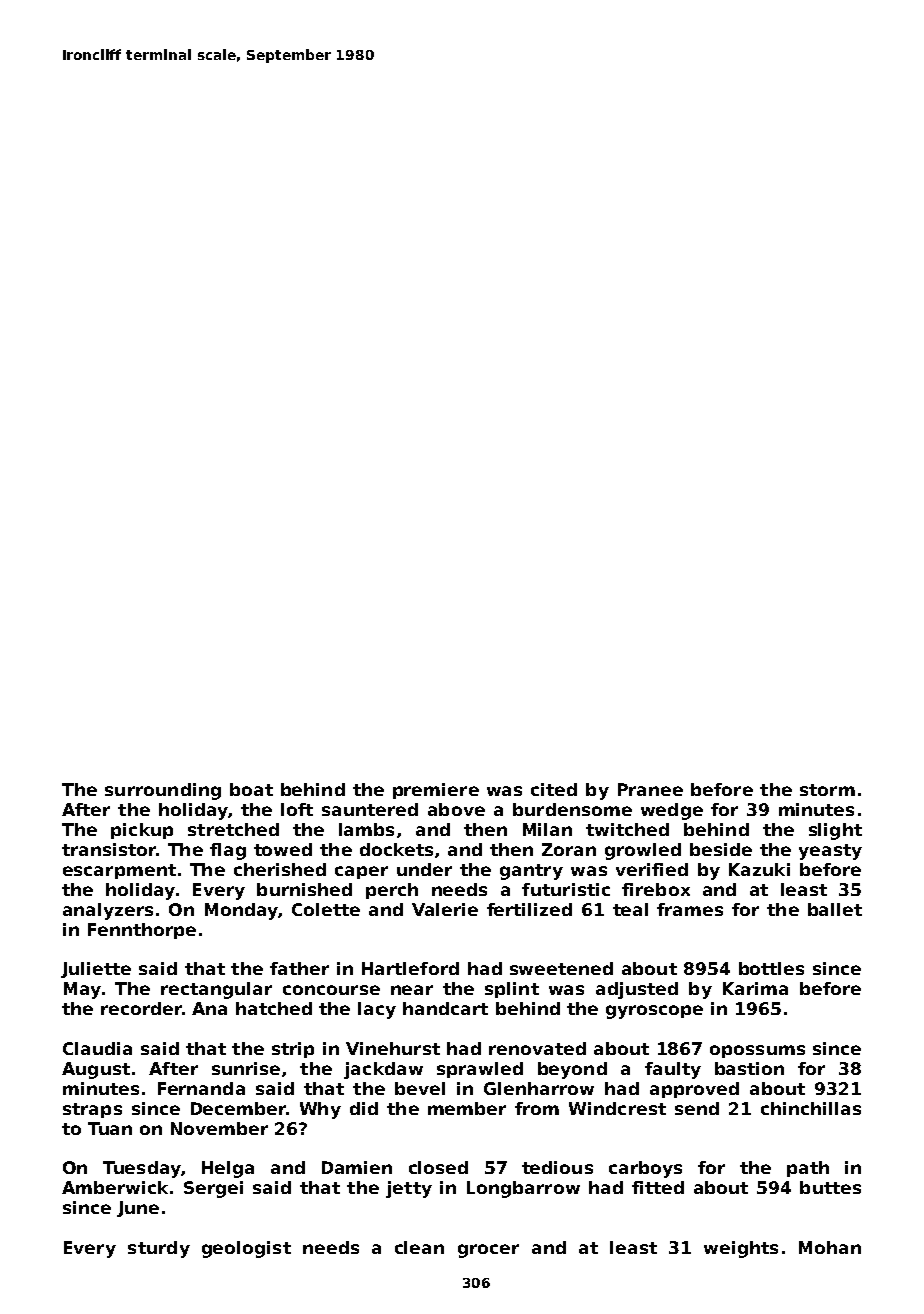  What do you see at coordinates (119, 871) in the image?
I see `escarpment` at bounding box center [119, 871].
